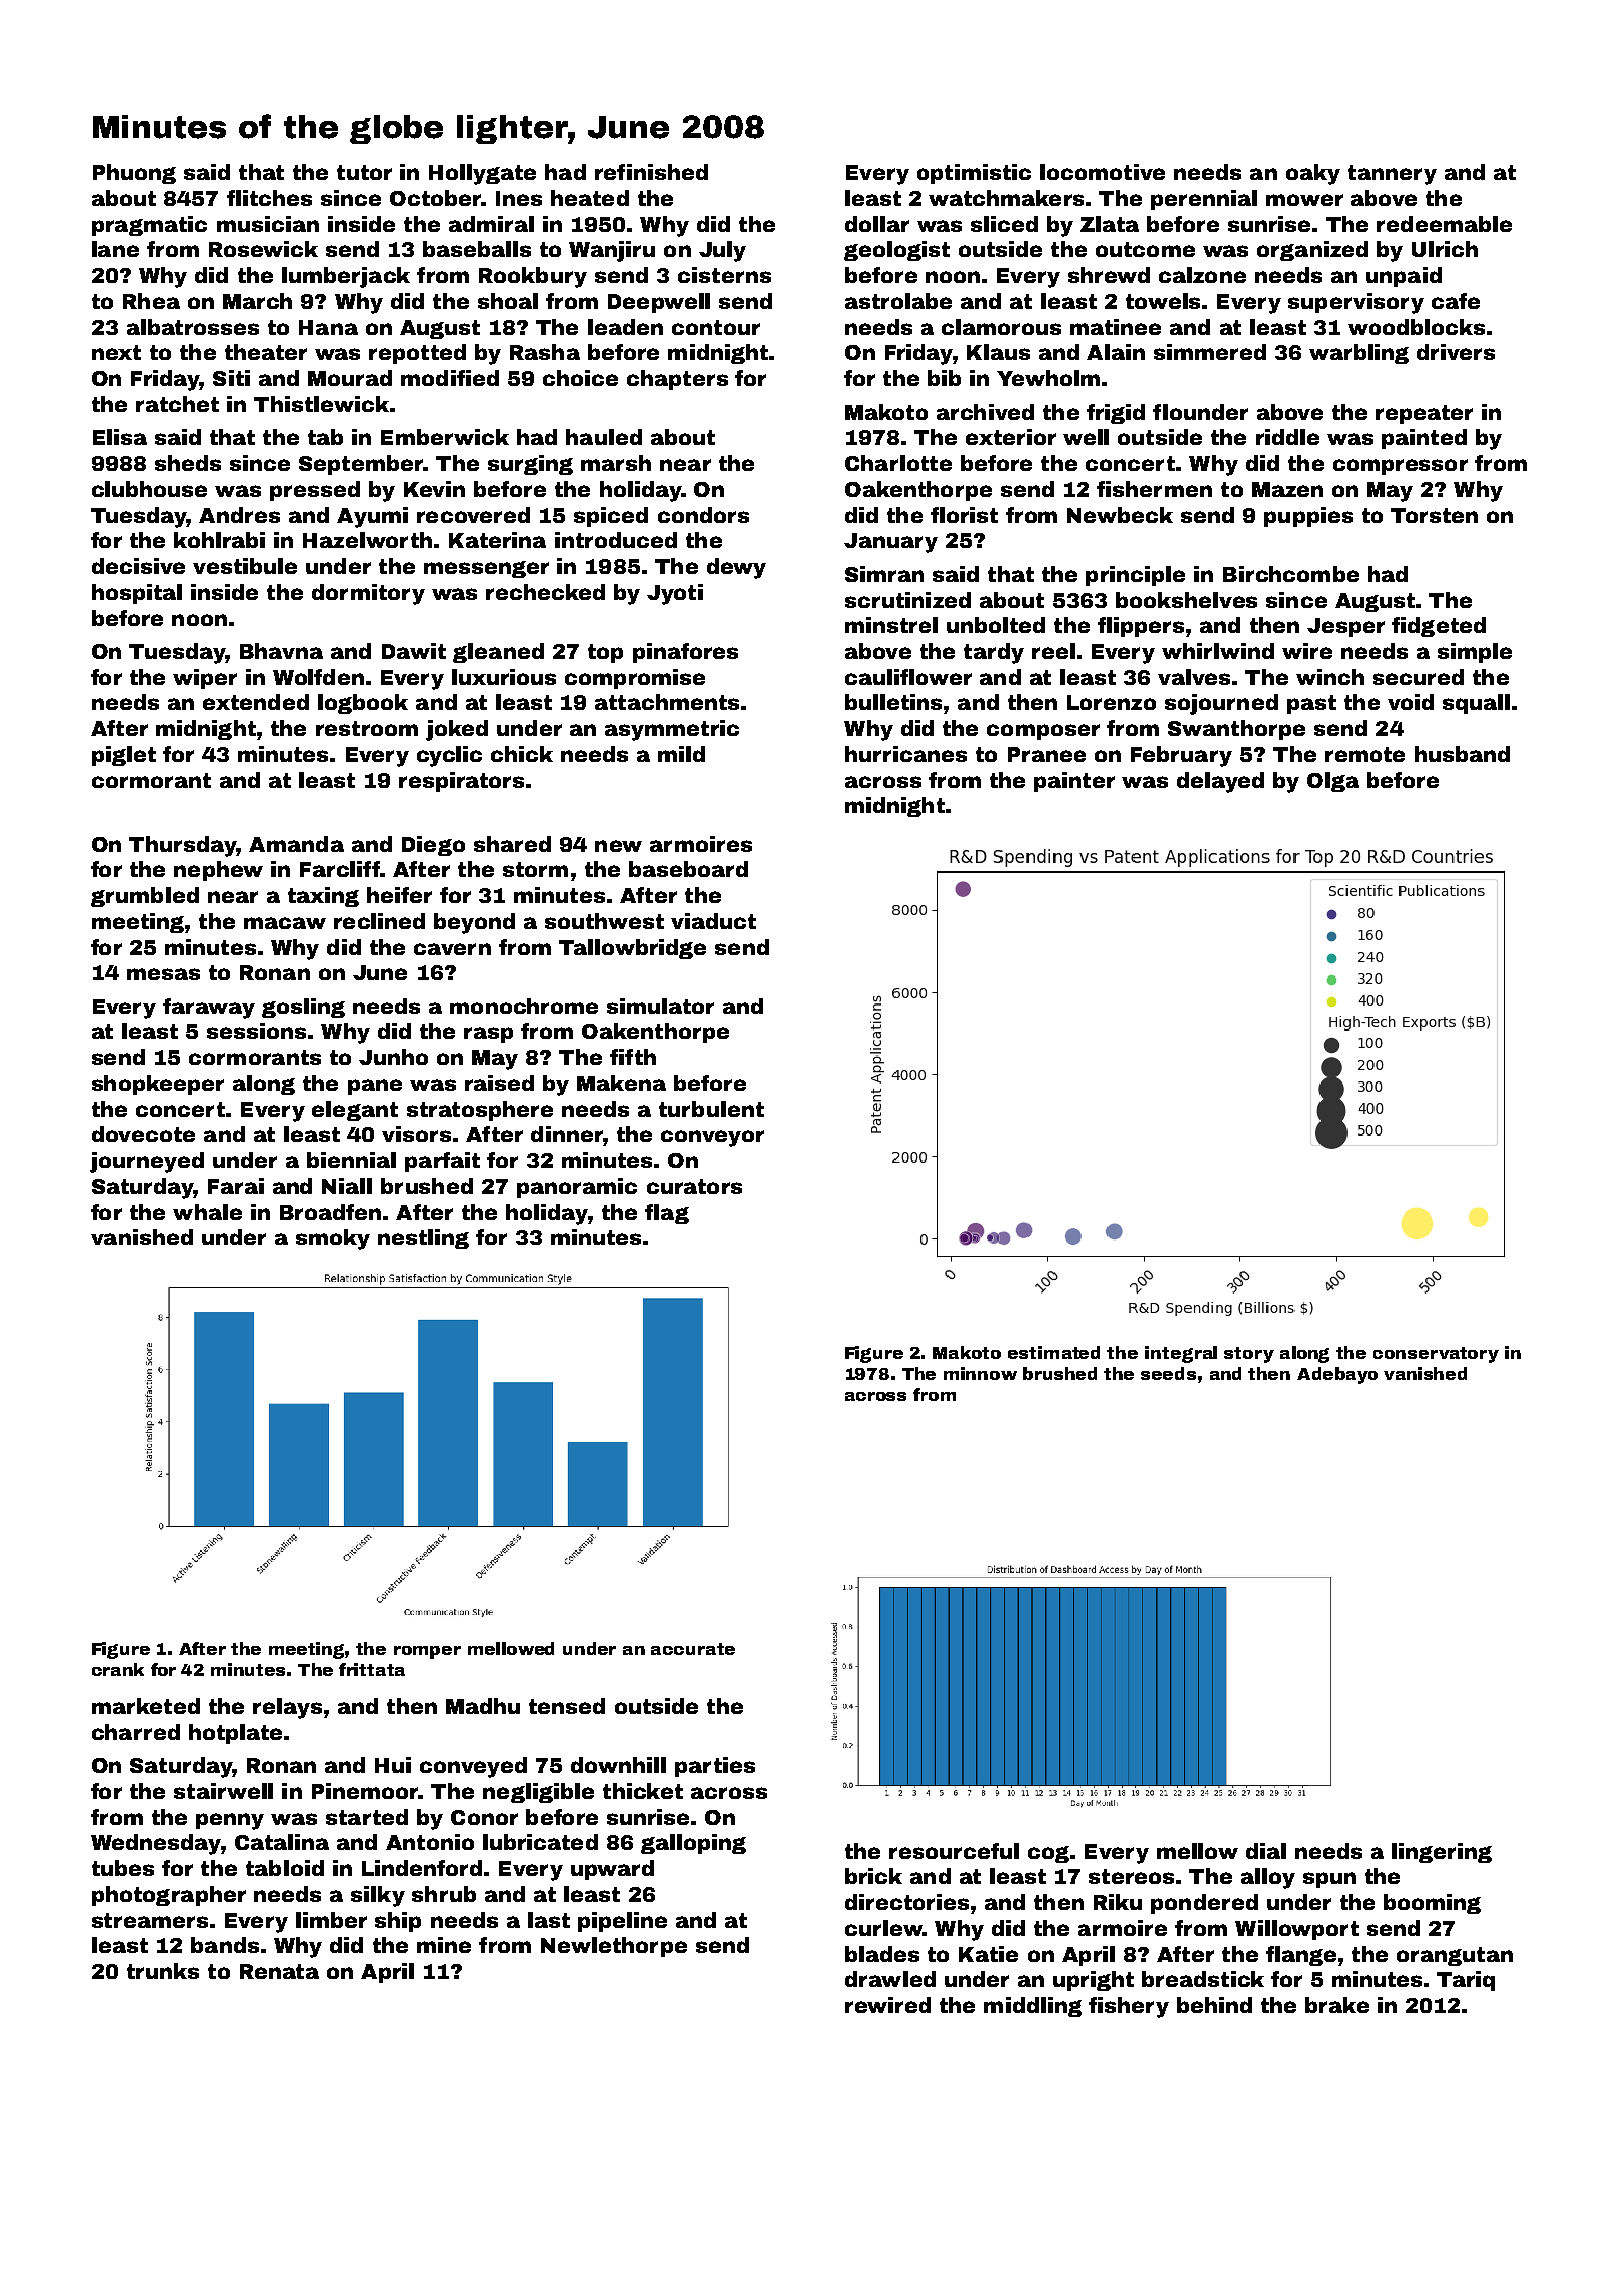  I want to click on locomotive, so click(1102, 172).
